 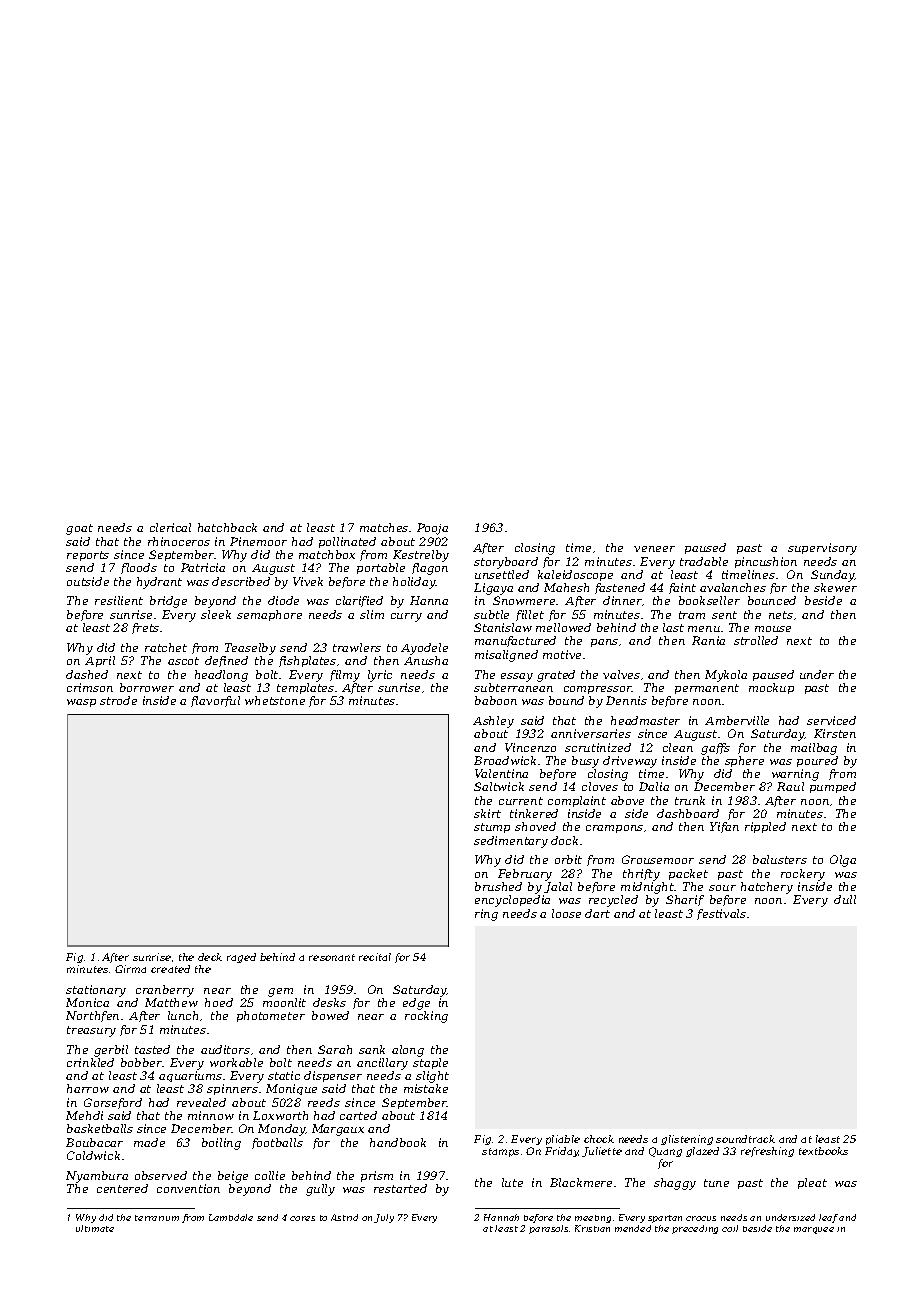 What do you see at coordinates (377, 1176) in the image?
I see `prism` at bounding box center [377, 1176].
